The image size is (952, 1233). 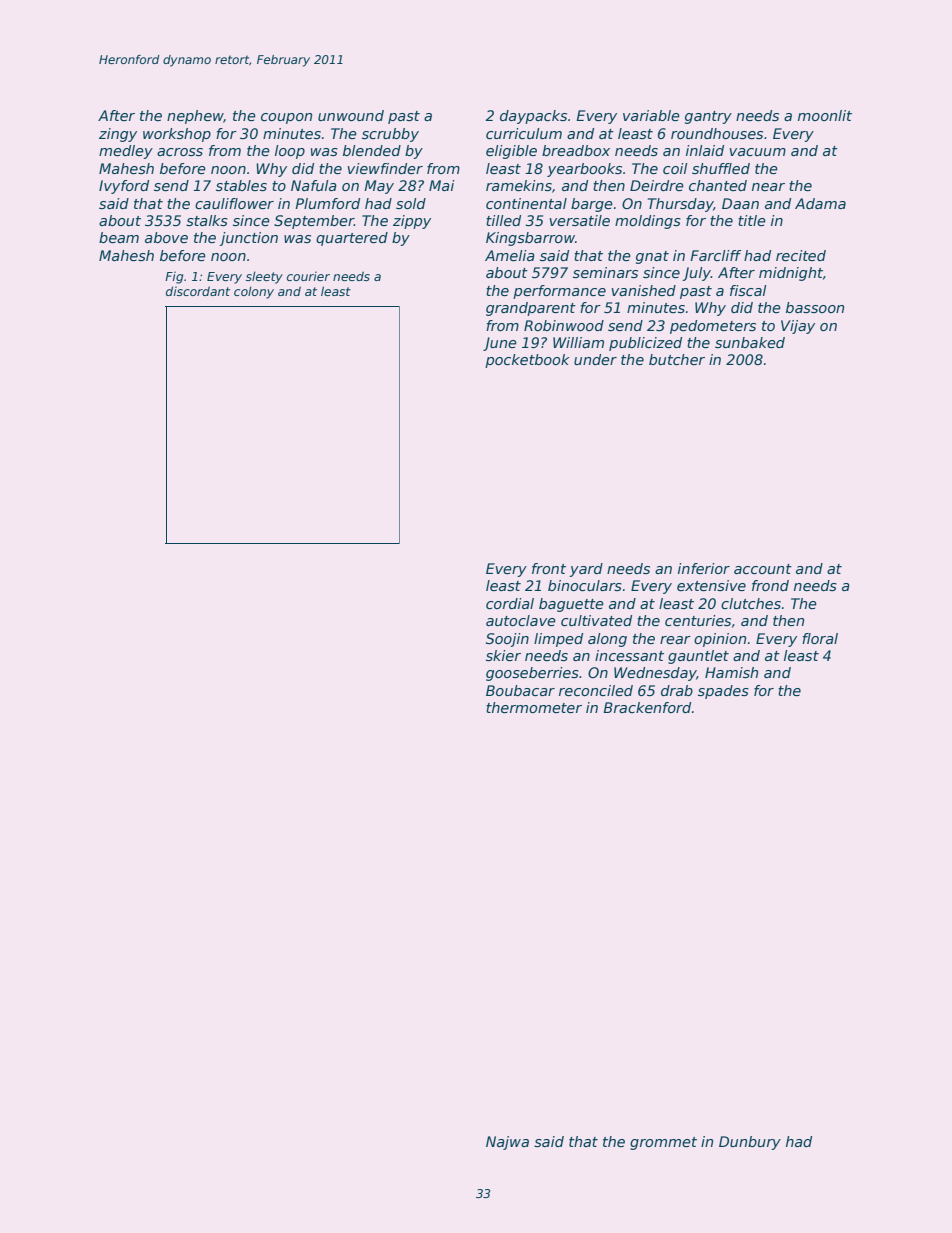 What do you see at coordinates (750, 1143) in the page?
I see `Dunbury` at bounding box center [750, 1143].
